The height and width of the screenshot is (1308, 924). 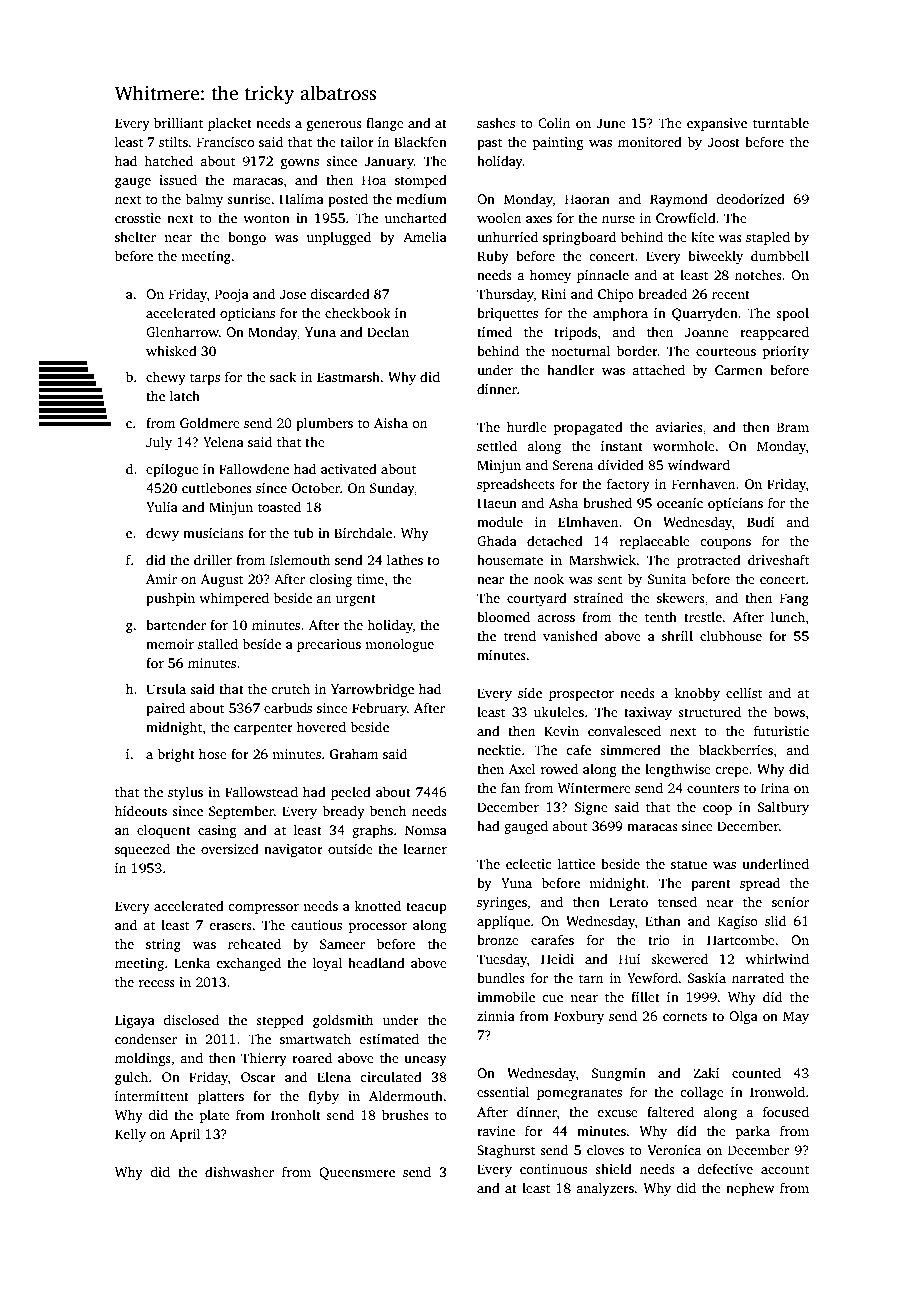 I want to click on crutch, so click(x=290, y=688).
